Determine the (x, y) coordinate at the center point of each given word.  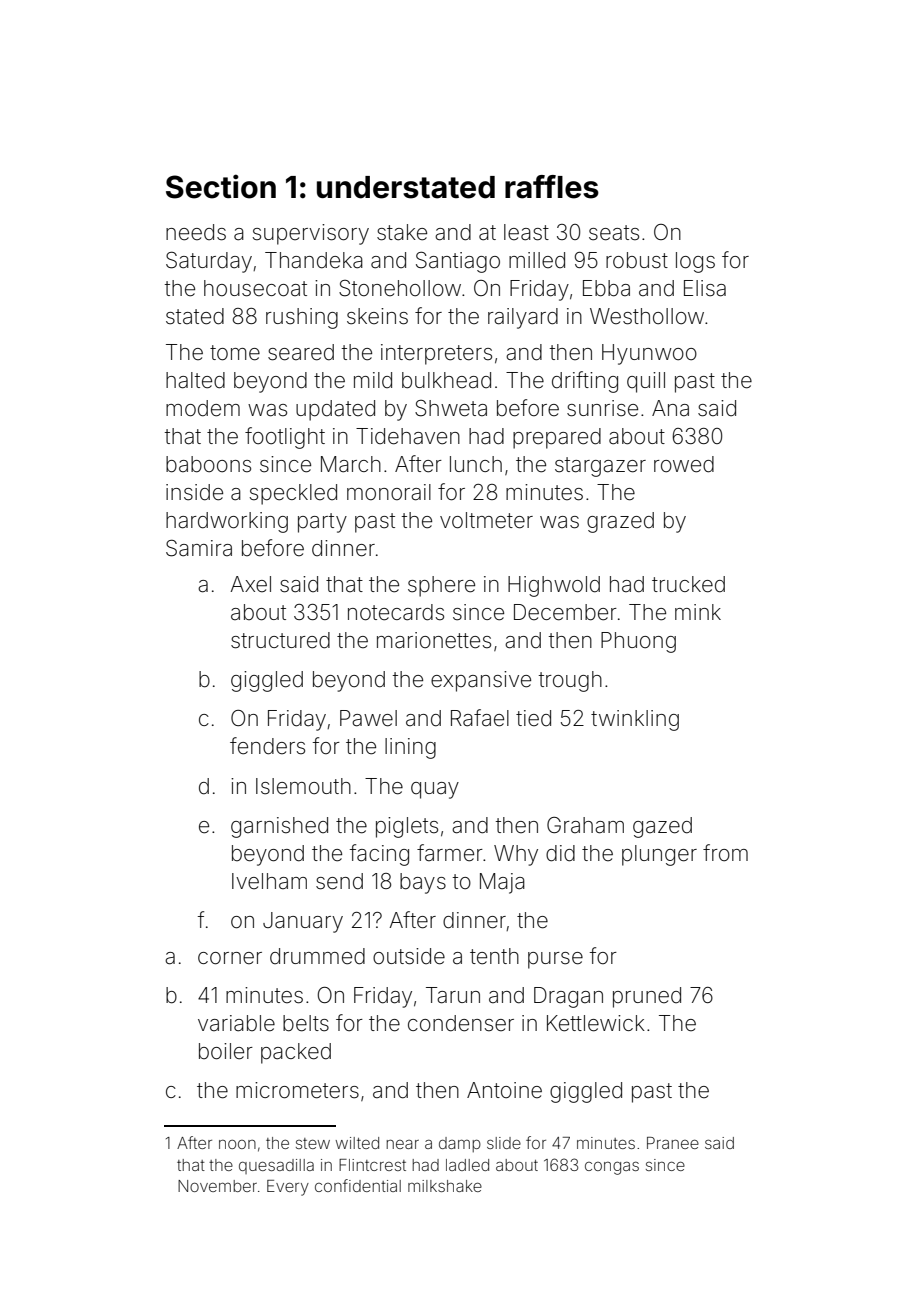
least (526, 232)
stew (313, 1143)
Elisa (705, 288)
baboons (208, 464)
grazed (620, 522)
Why (516, 855)
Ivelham (269, 881)
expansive (481, 681)
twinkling (635, 720)
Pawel (368, 718)
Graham (585, 825)
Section (221, 186)
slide (504, 1143)
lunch (476, 464)
